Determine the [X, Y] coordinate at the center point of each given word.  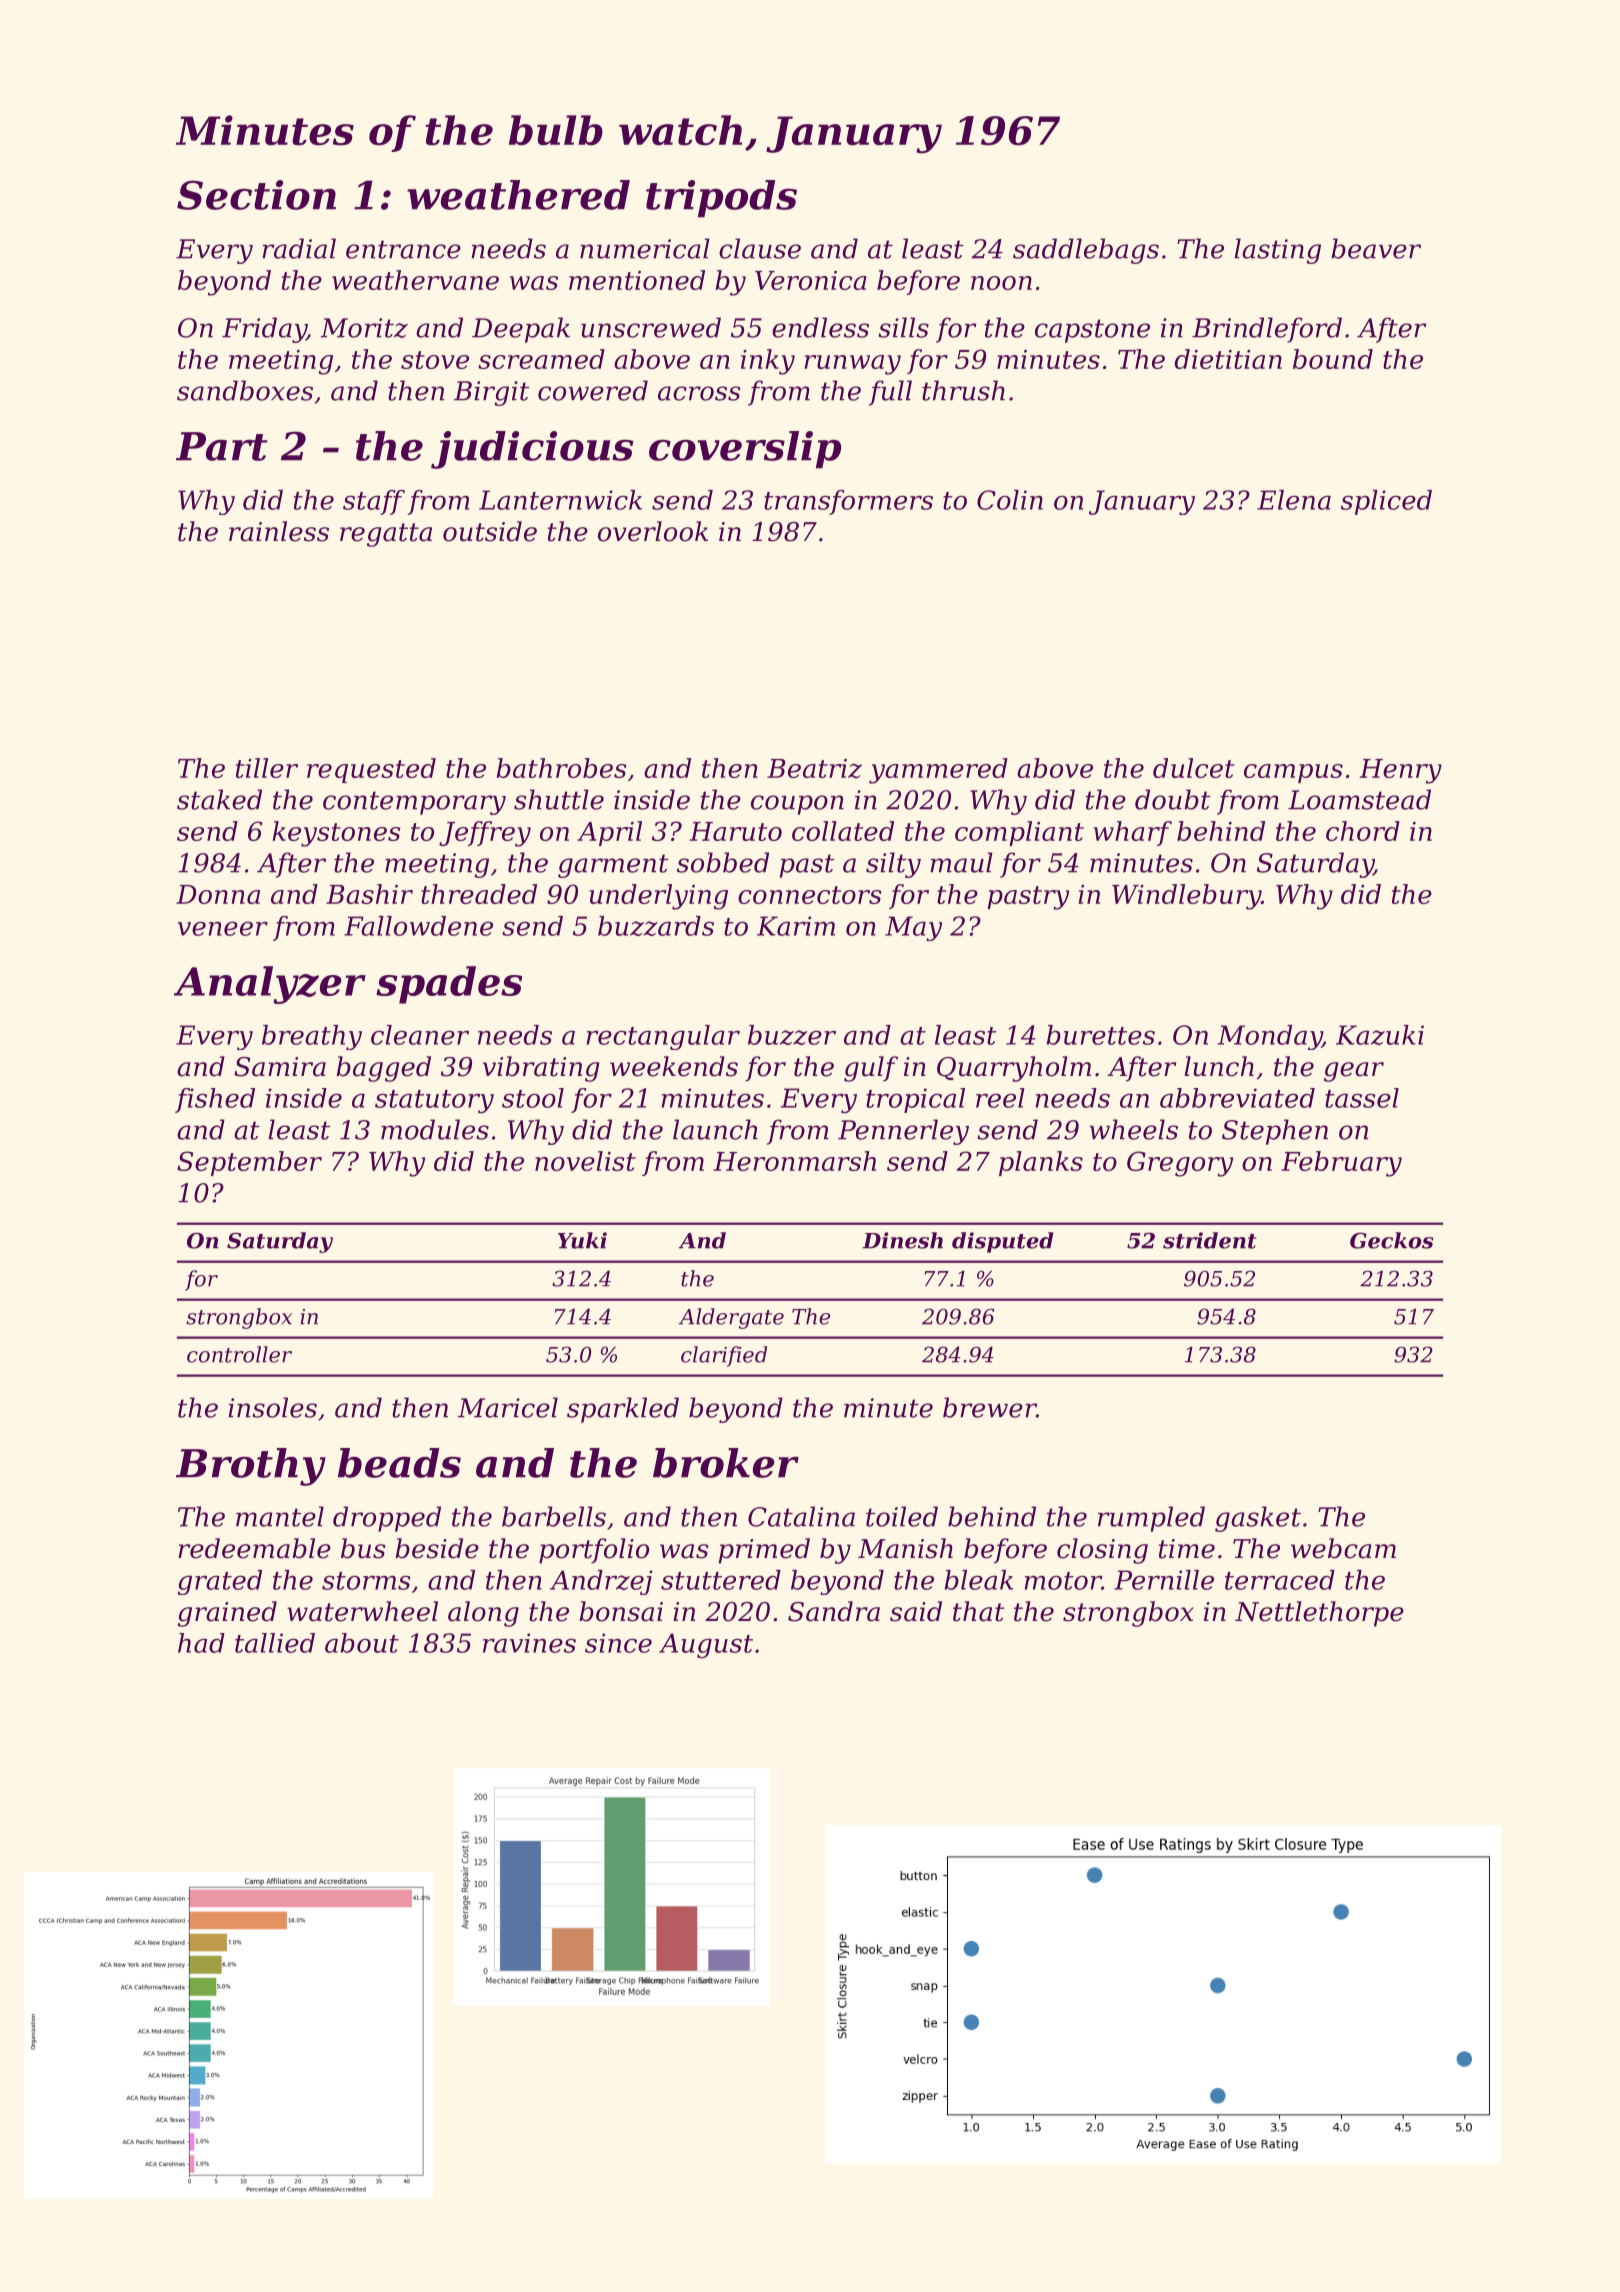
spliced [1386, 502]
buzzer [792, 1035]
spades [449, 985]
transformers [848, 502]
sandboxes [245, 390]
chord [1363, 831]
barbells [554, 1516]
